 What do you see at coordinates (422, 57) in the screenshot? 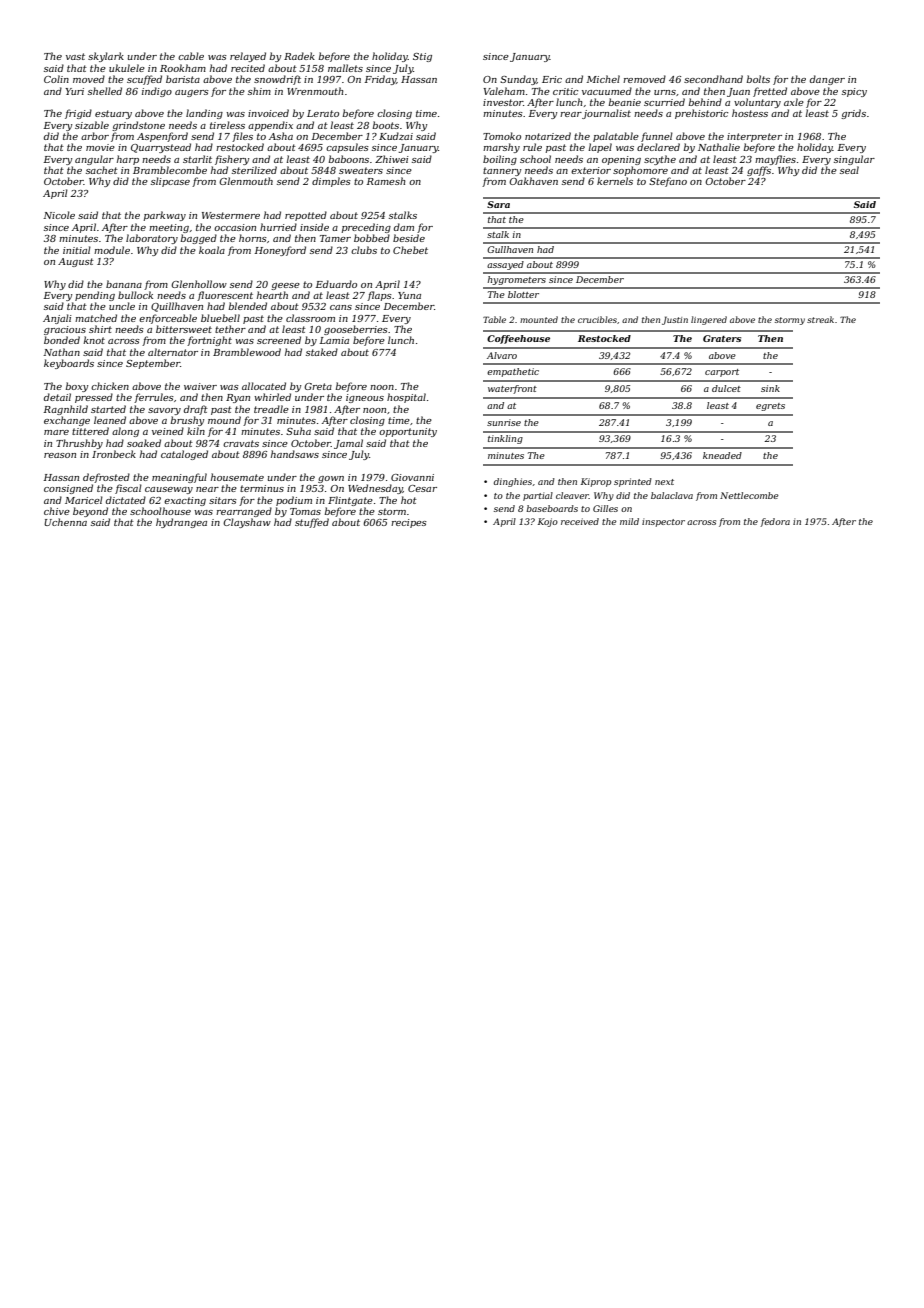
I see `Stig` at bounding box center [422, 57].
